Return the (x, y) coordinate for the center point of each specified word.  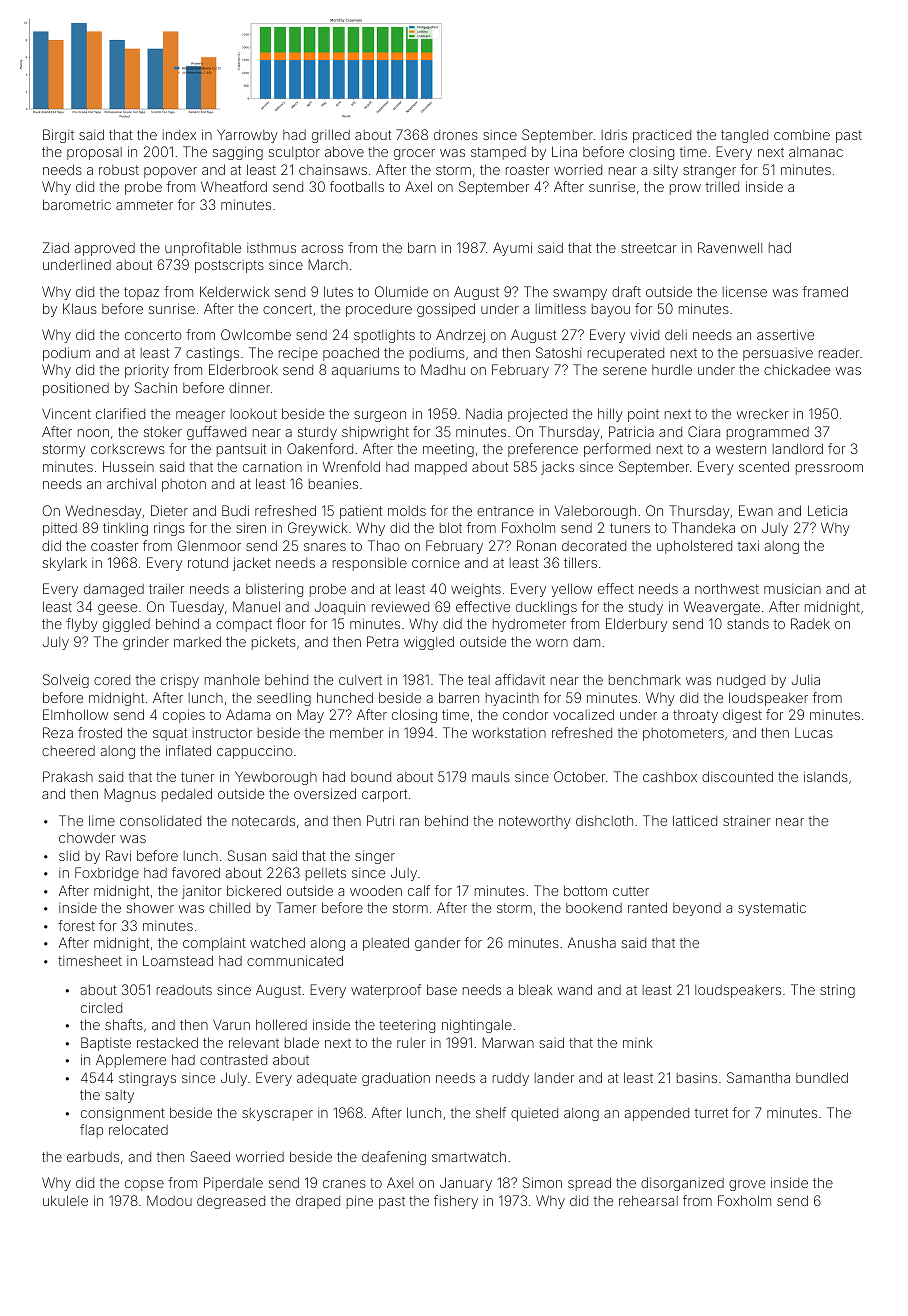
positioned (76, 389)
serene (625, 371)
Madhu (443, 369)
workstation (509, 733)
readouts (184, 990)
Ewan (756, 510)
